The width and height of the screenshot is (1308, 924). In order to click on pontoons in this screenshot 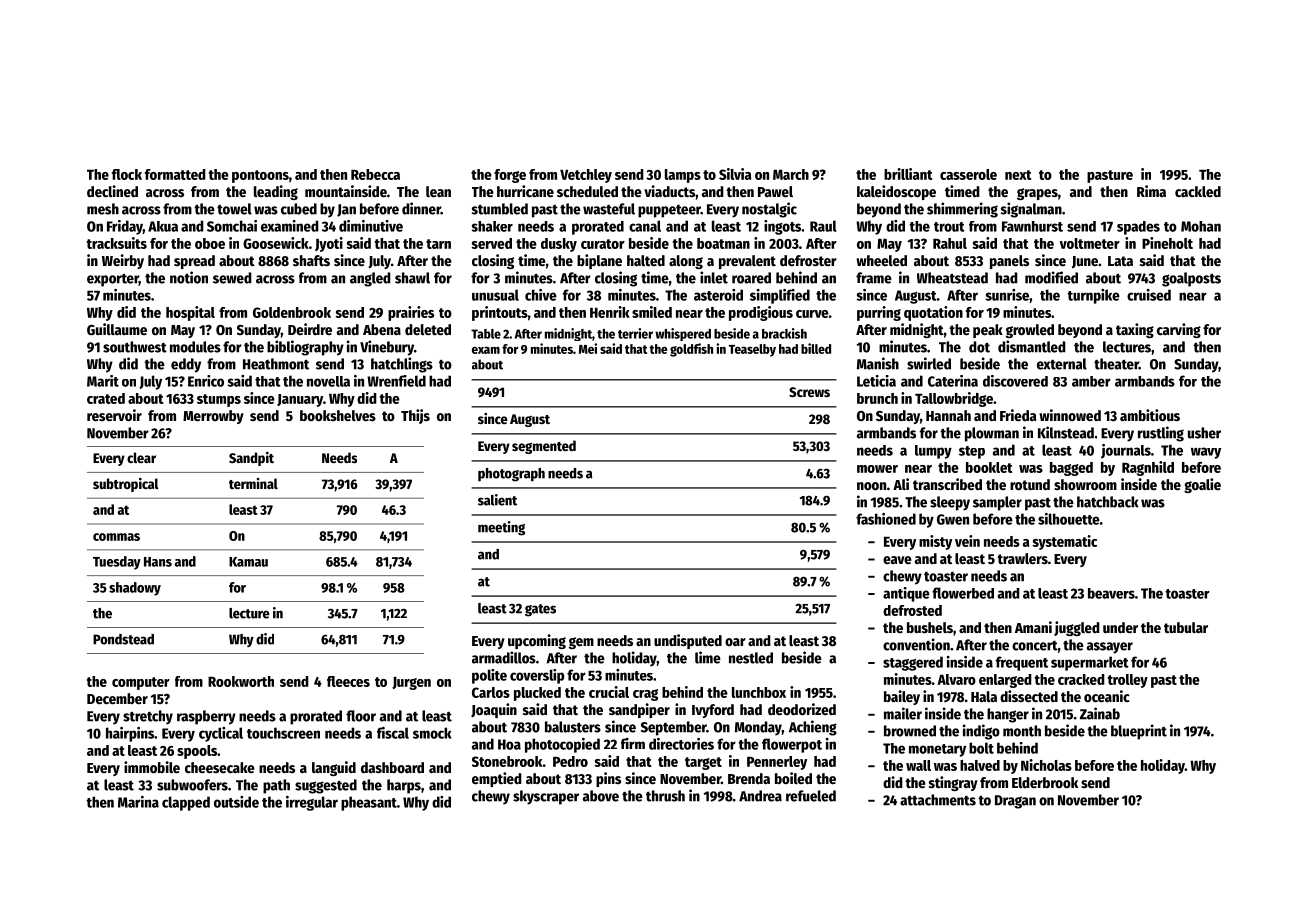, I will do `click(260, 176)`.
